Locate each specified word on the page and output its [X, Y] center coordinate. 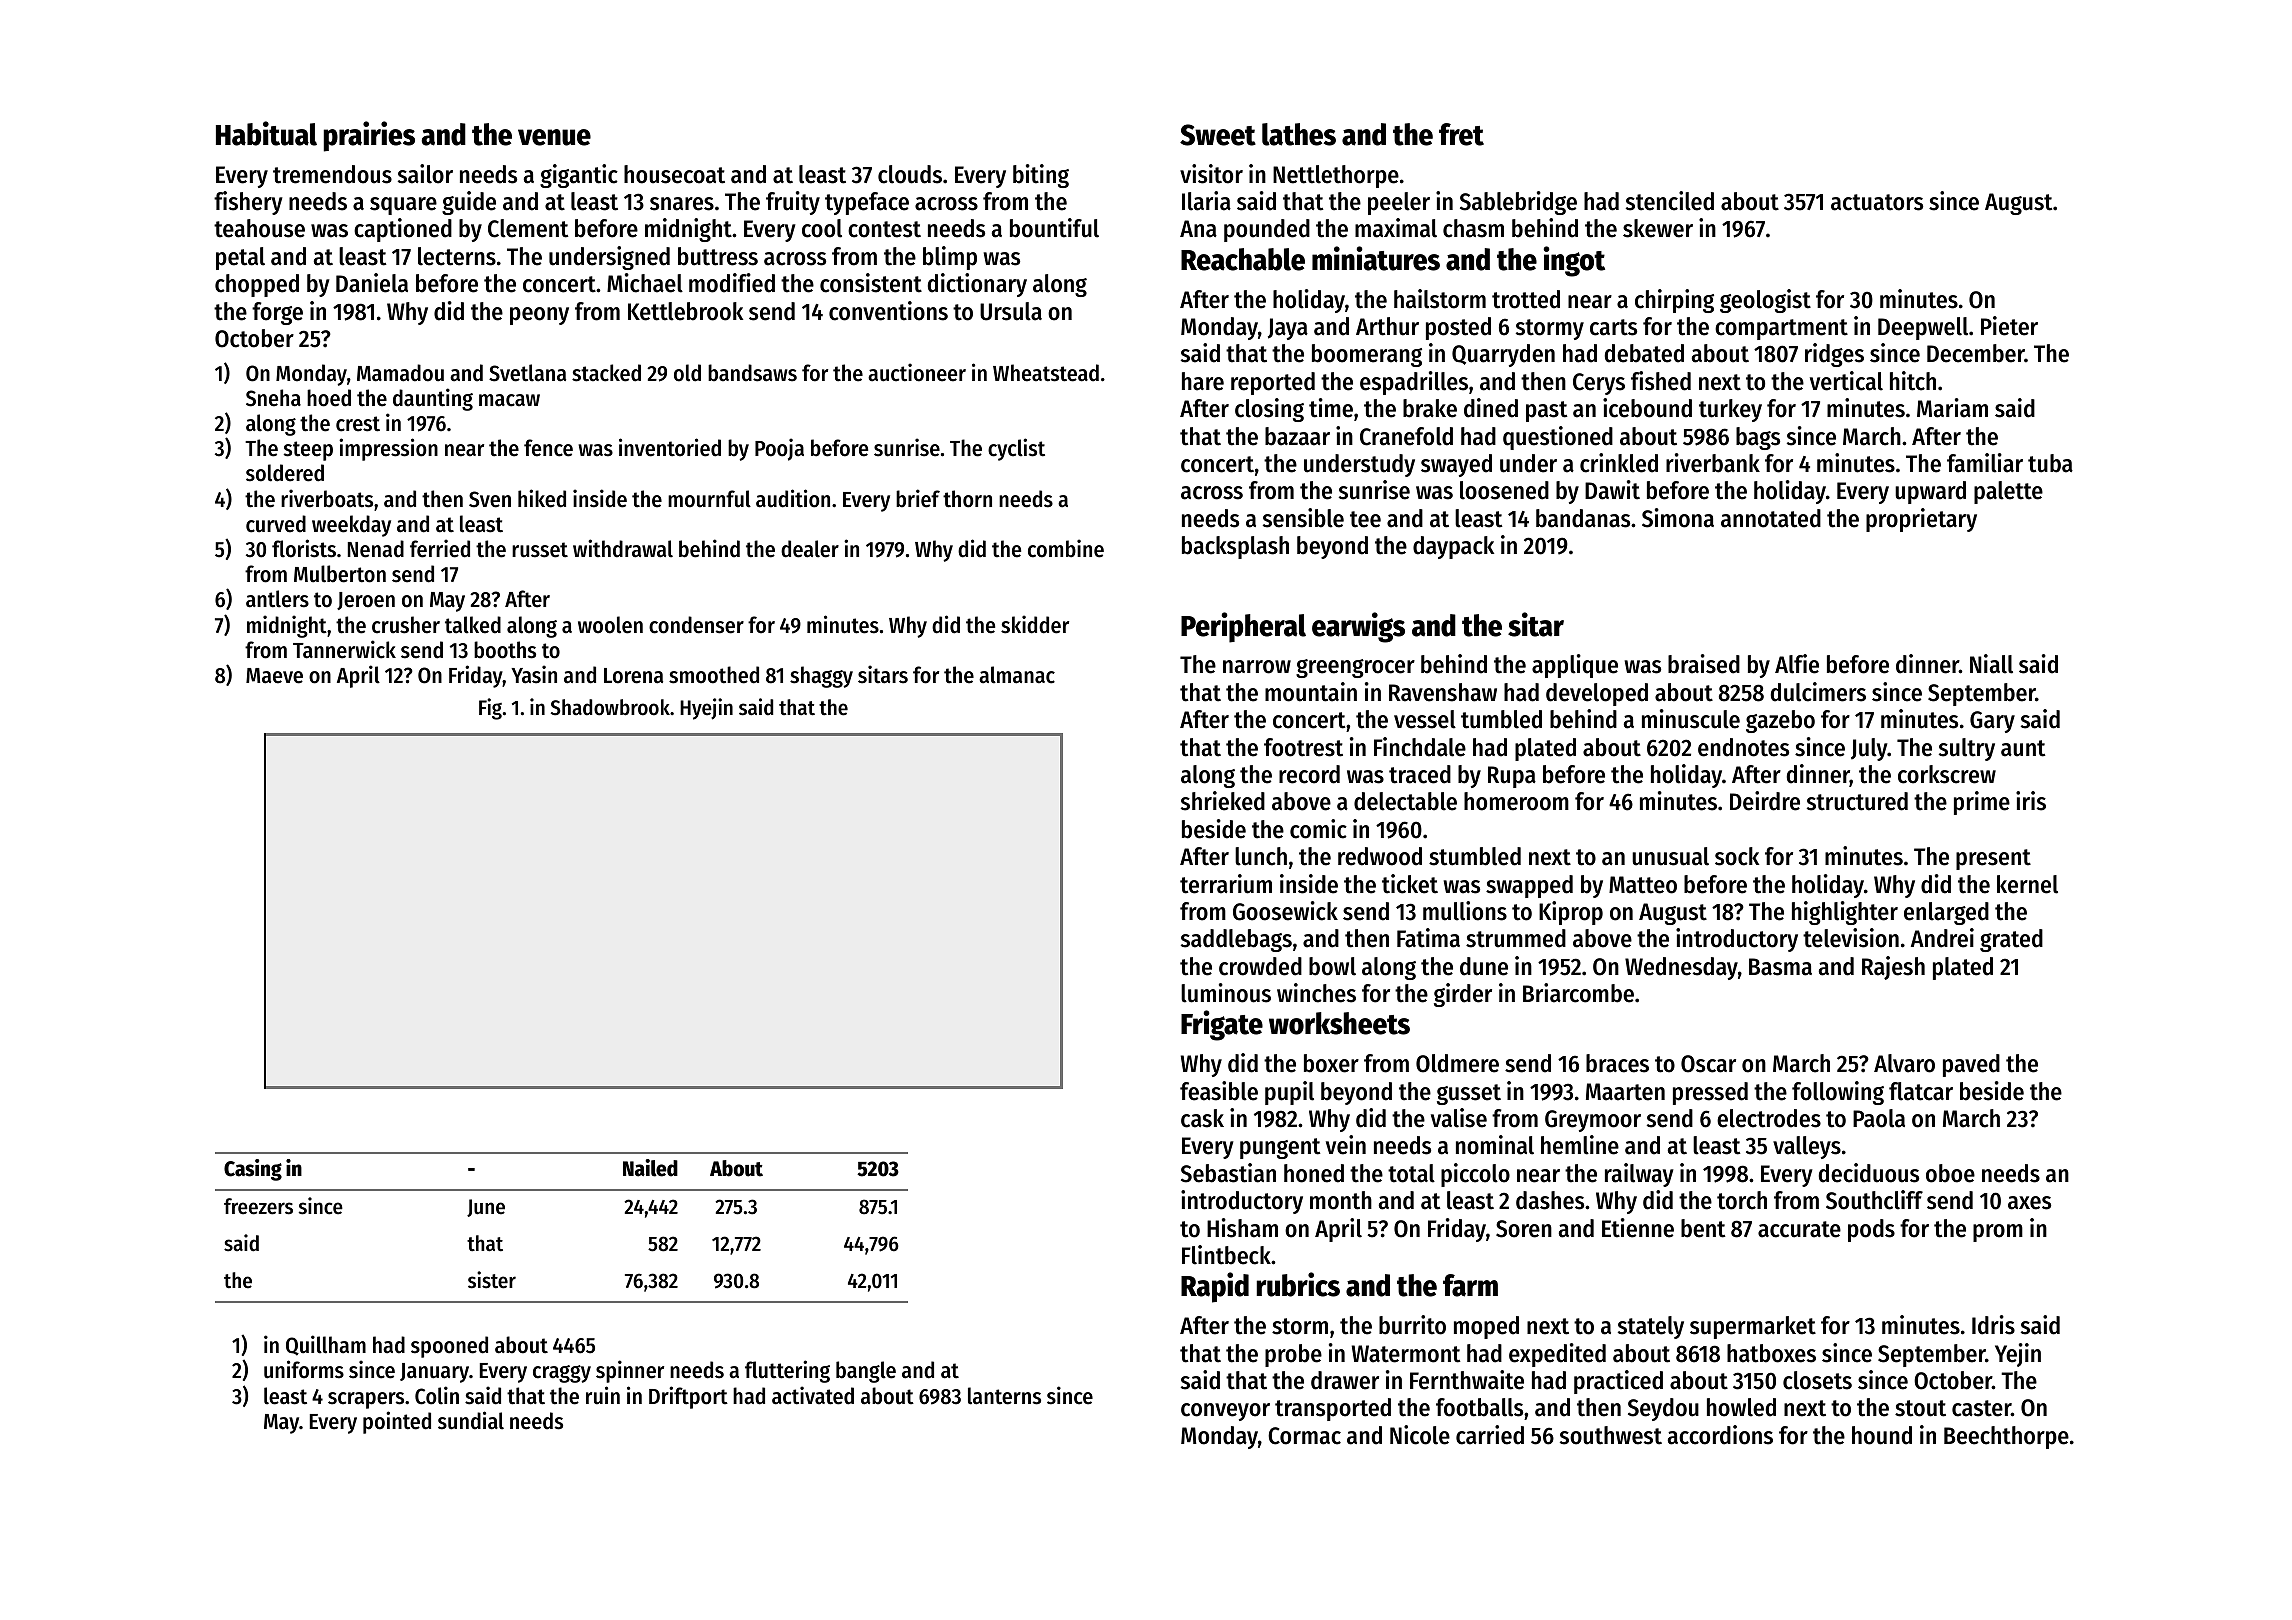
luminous [1226, 993]
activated [813, 1395]
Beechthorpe [2006, 1437]
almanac [1017, 675]
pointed [397, 1422]
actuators [1877, 202]
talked [473, 625]
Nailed [650, 1168]
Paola [1879, 1118]
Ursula [1011, 311]
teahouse [259, 228]
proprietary [1921, 520]
